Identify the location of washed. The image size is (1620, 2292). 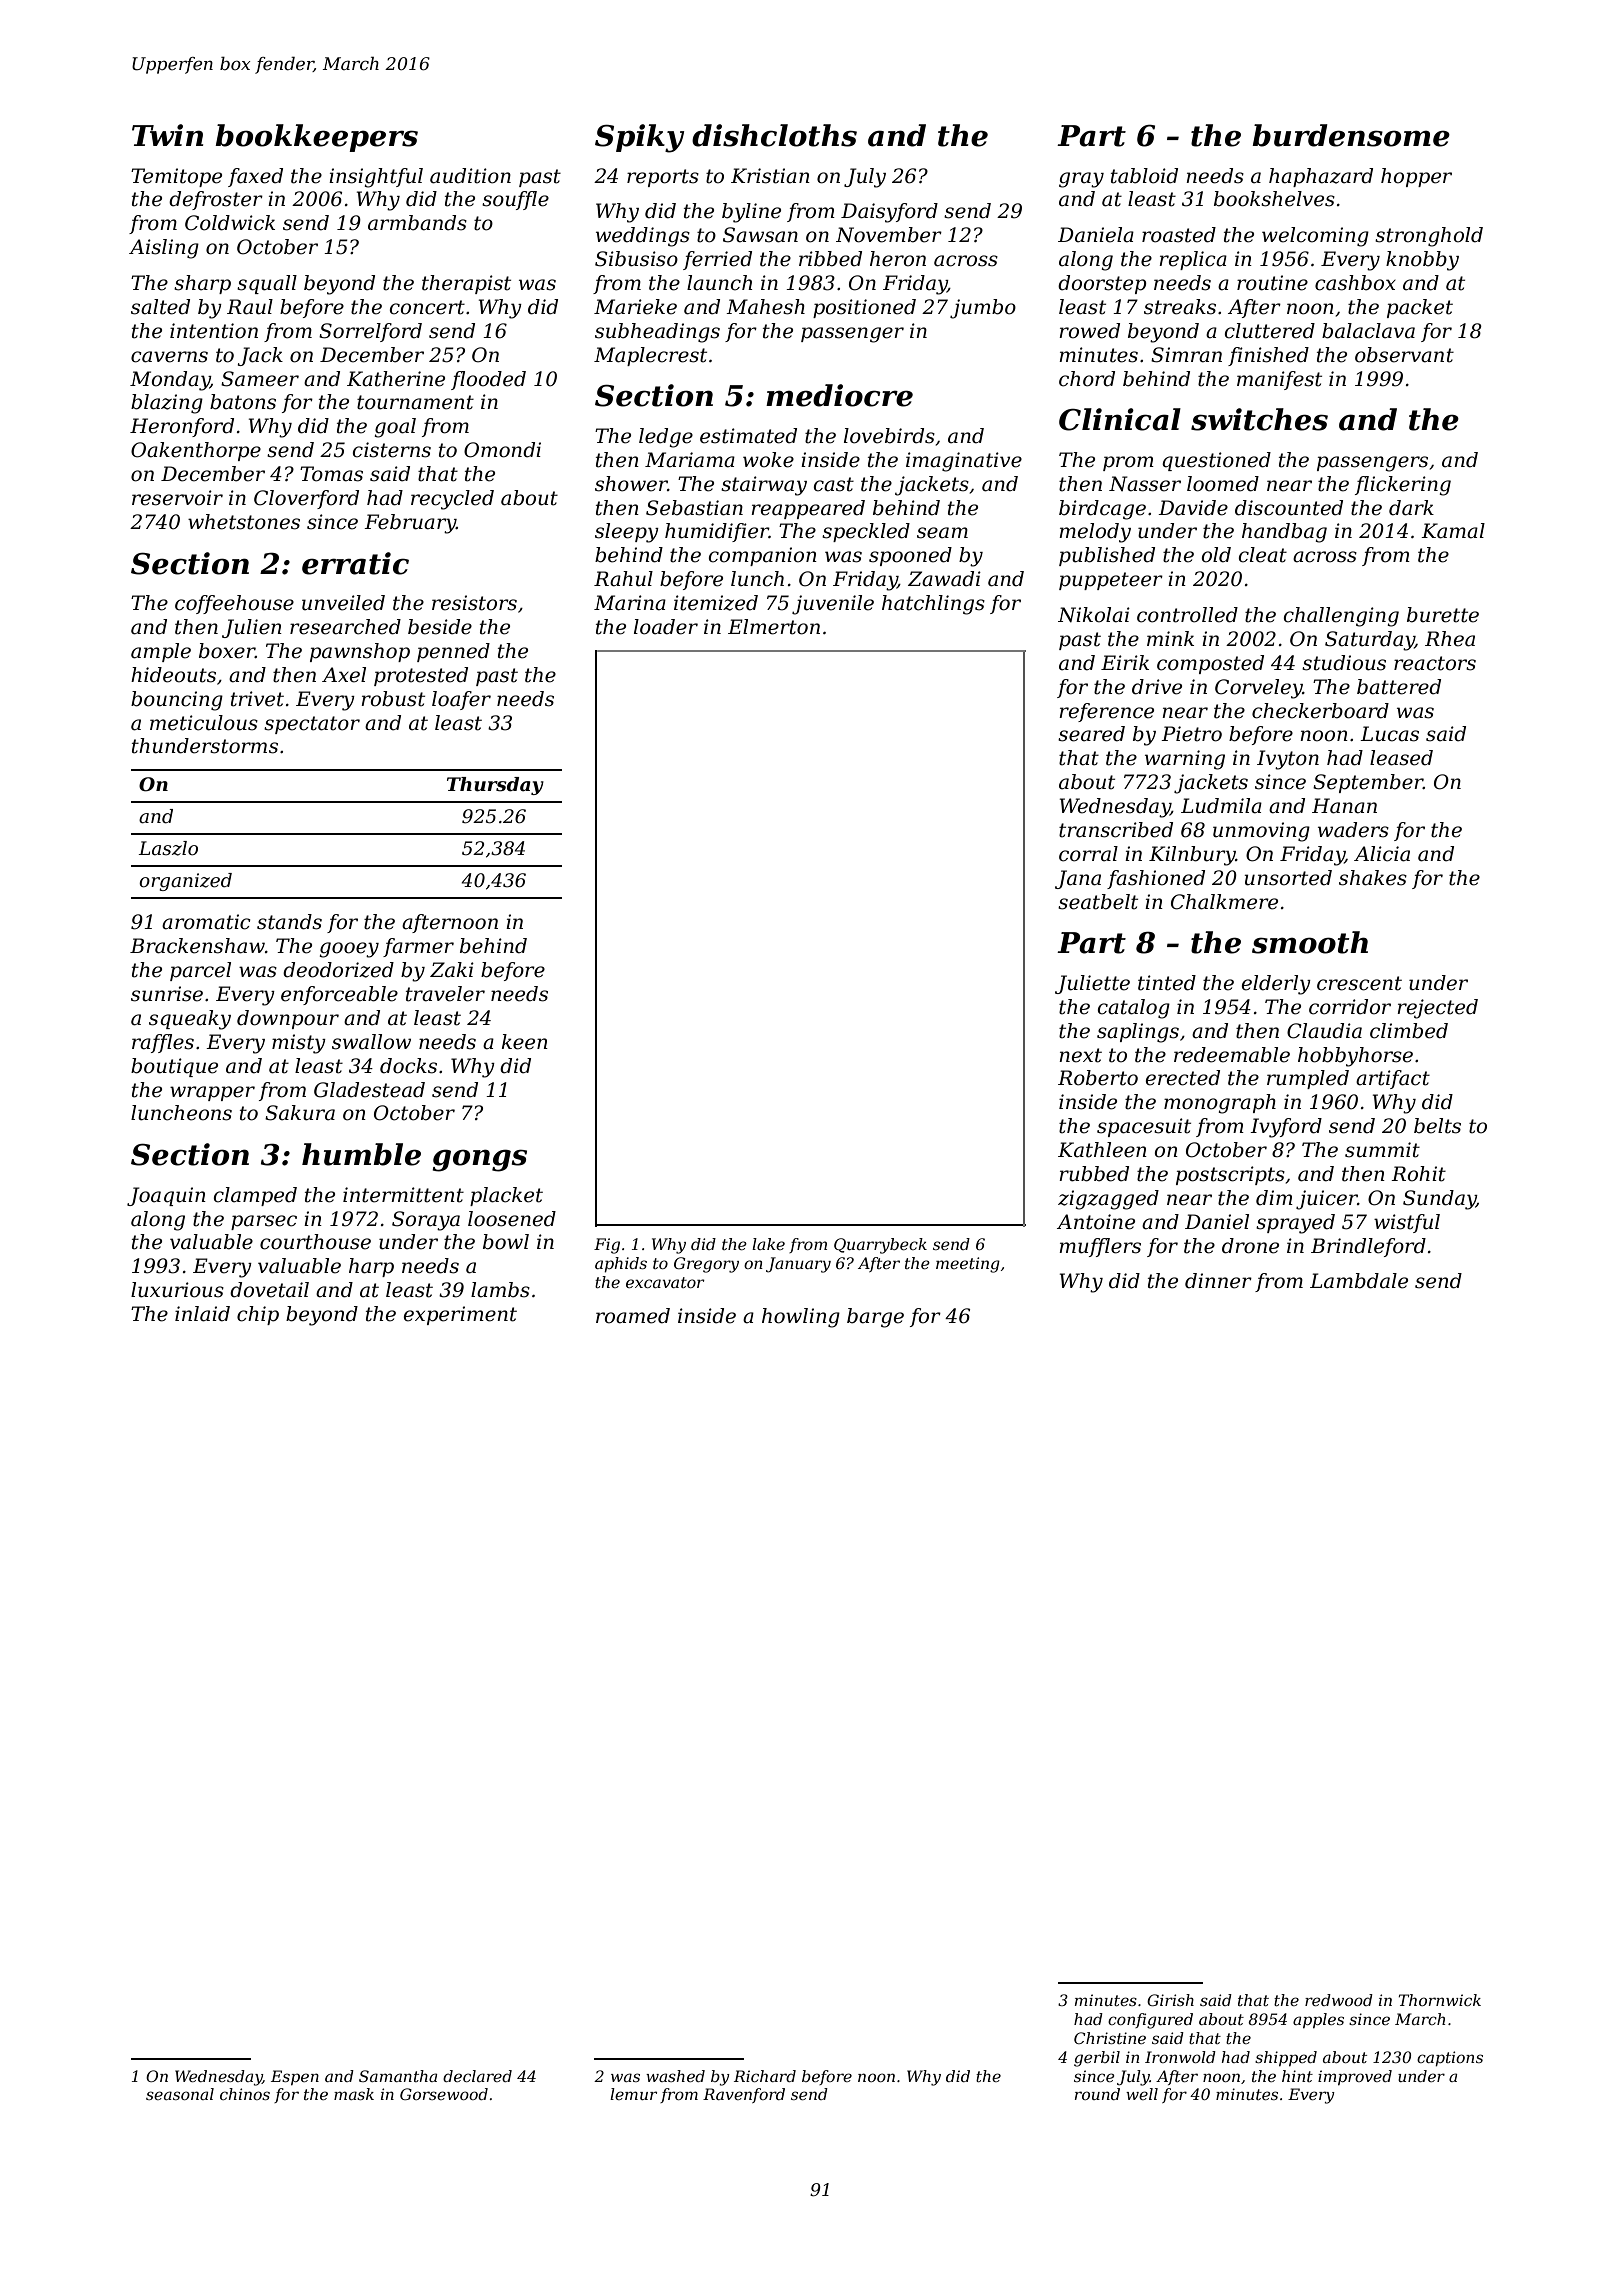
(675, 2076).
